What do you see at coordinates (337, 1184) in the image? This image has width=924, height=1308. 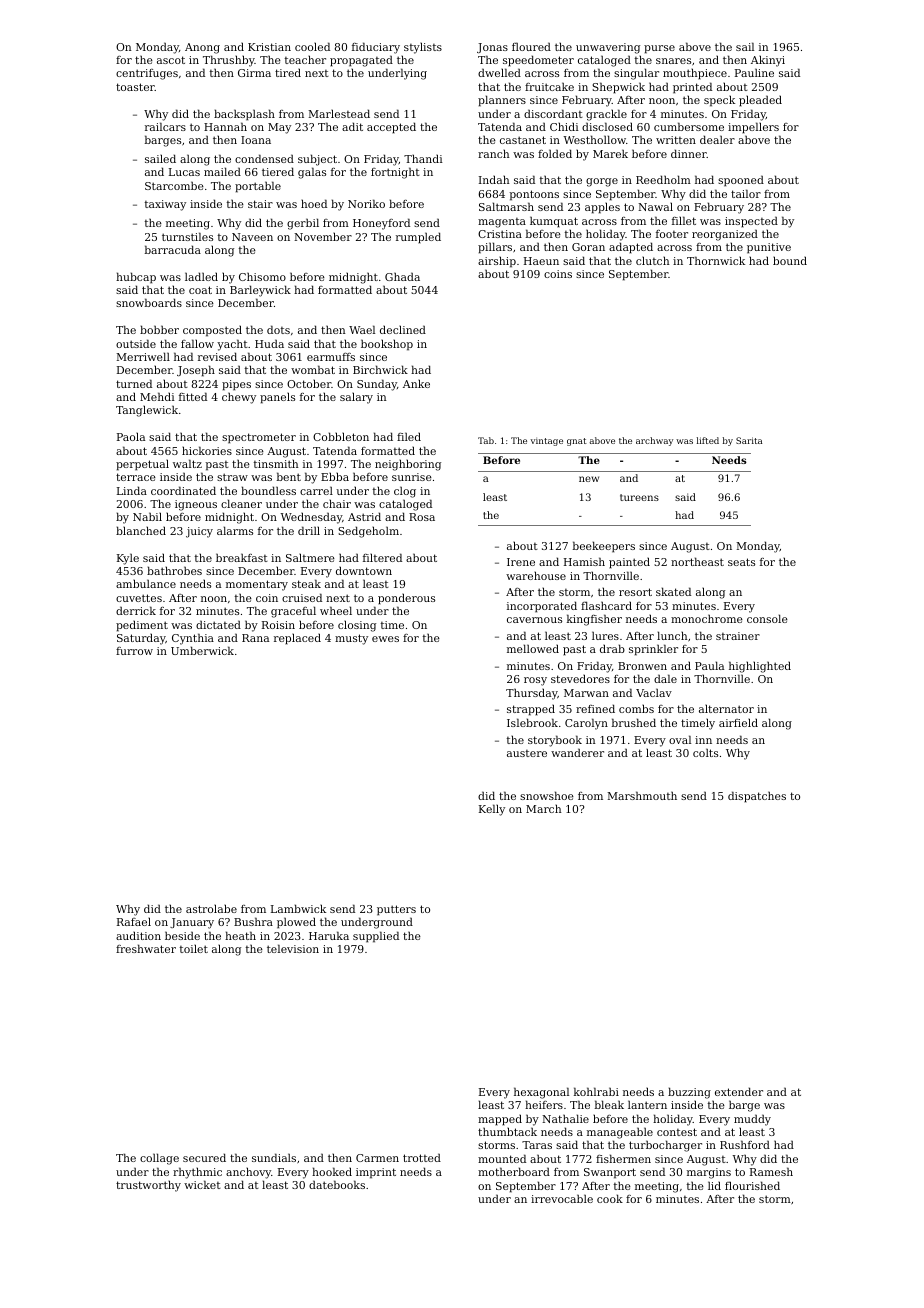 I see `datebooks` at bounding box center [337, 1184].
